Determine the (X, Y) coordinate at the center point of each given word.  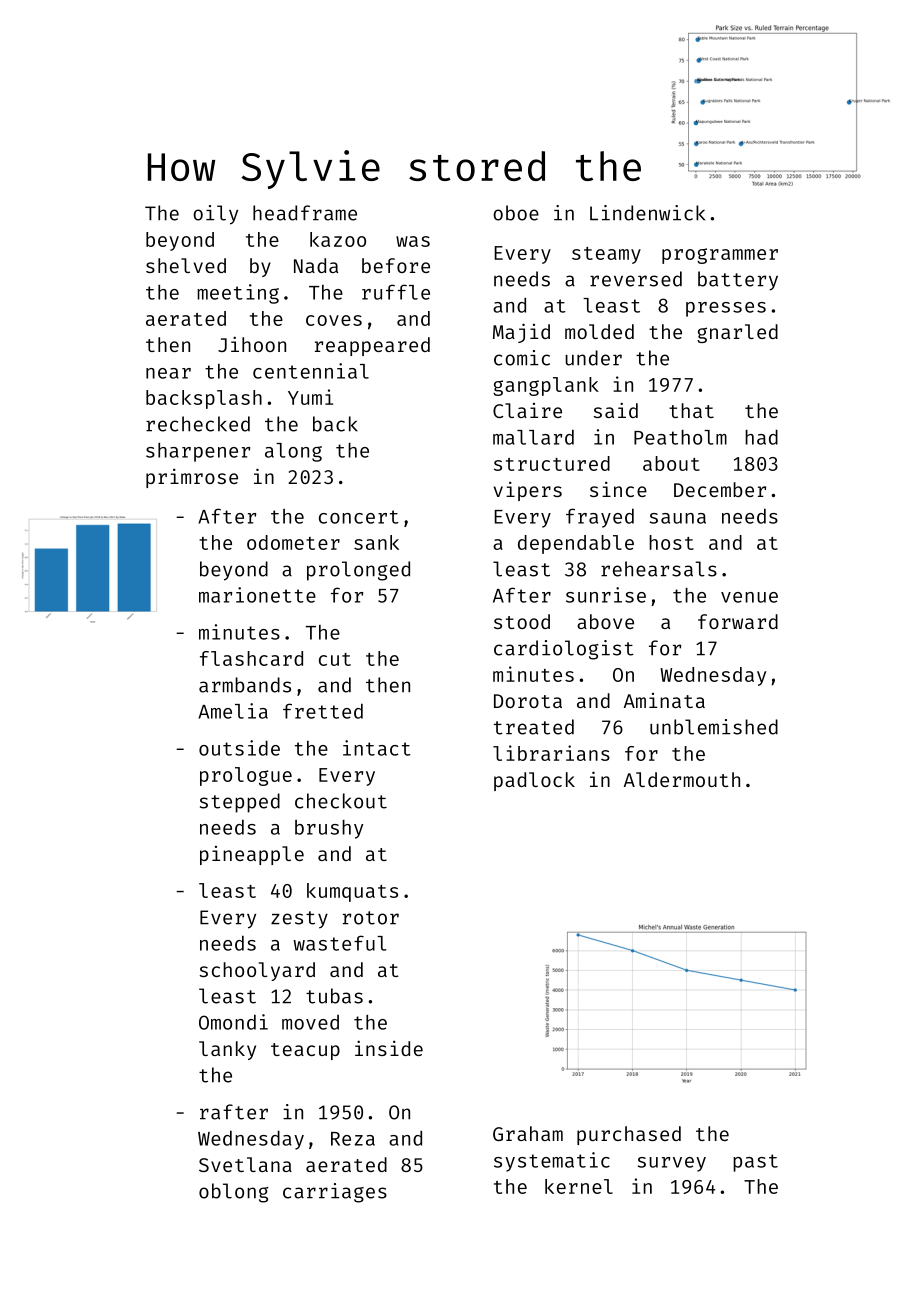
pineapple (252, 855)
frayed (600, 518)
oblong (233, 1193)
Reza (353, 1139)
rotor (371, 918)
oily (215, 215)
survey (672, 1164)
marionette (257, 595)
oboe (516, 213)
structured (552, 463)
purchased (629, 1135)
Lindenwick (647, 213)
